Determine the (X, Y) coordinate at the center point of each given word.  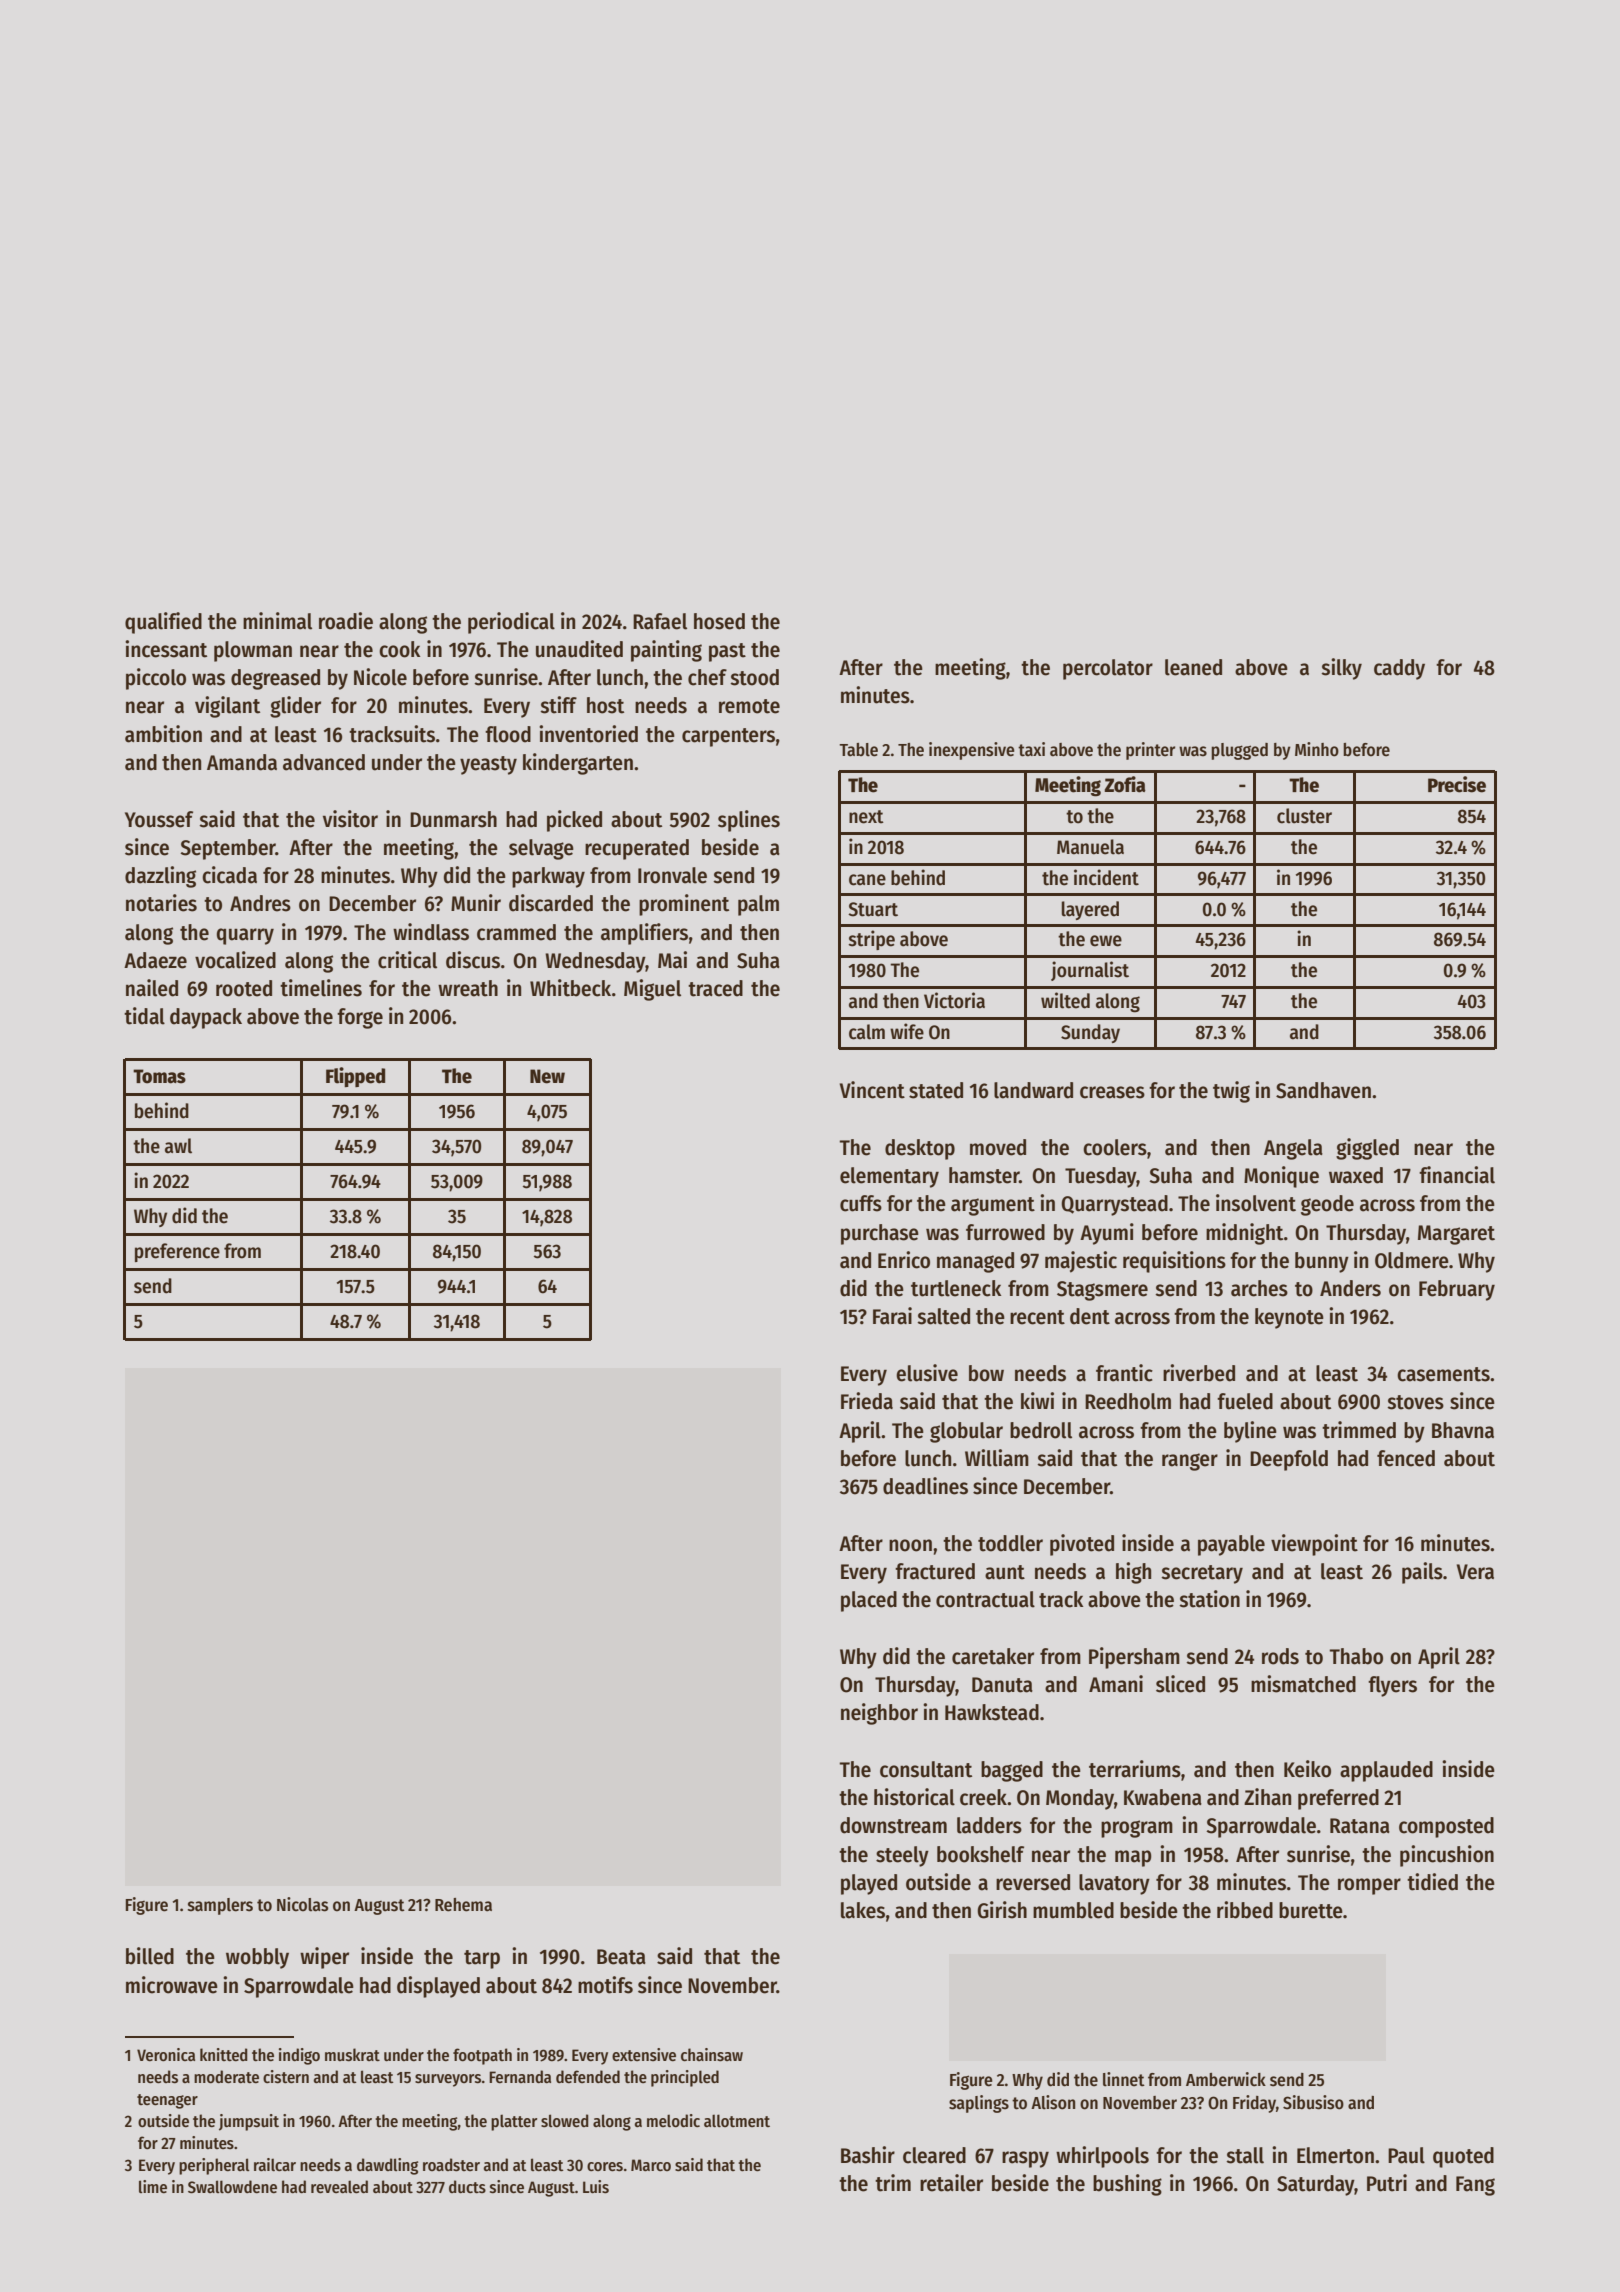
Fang (1475, 2186)
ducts (467, 2186)
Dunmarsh (453, 819)
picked (574, 821)
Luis (596, 2187)
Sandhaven (1323, 1090)
